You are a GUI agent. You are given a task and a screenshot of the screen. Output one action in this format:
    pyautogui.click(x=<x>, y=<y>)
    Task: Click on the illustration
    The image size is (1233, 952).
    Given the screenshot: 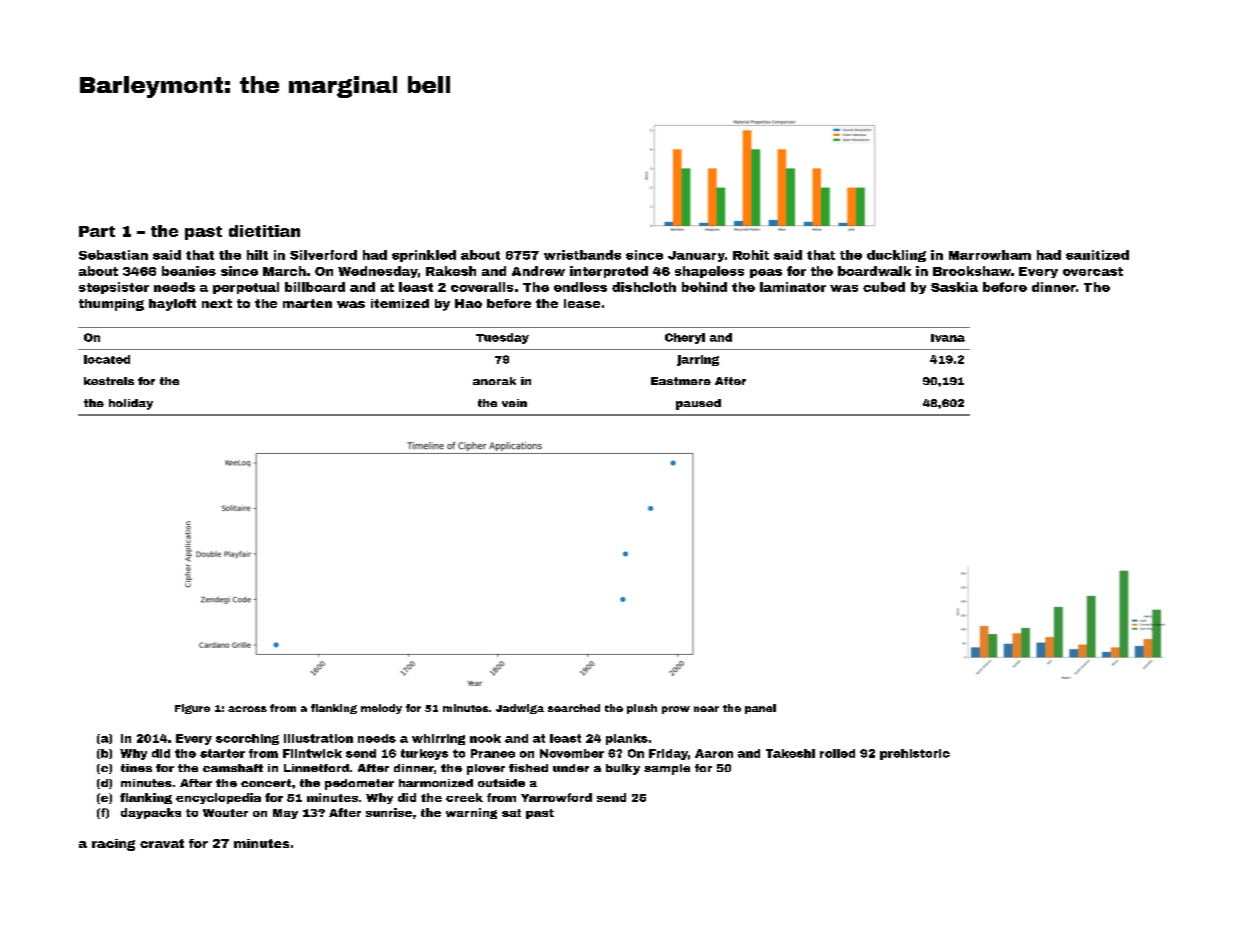 What is the action you would take?
    pyautogui.click(x=318, y=738)
